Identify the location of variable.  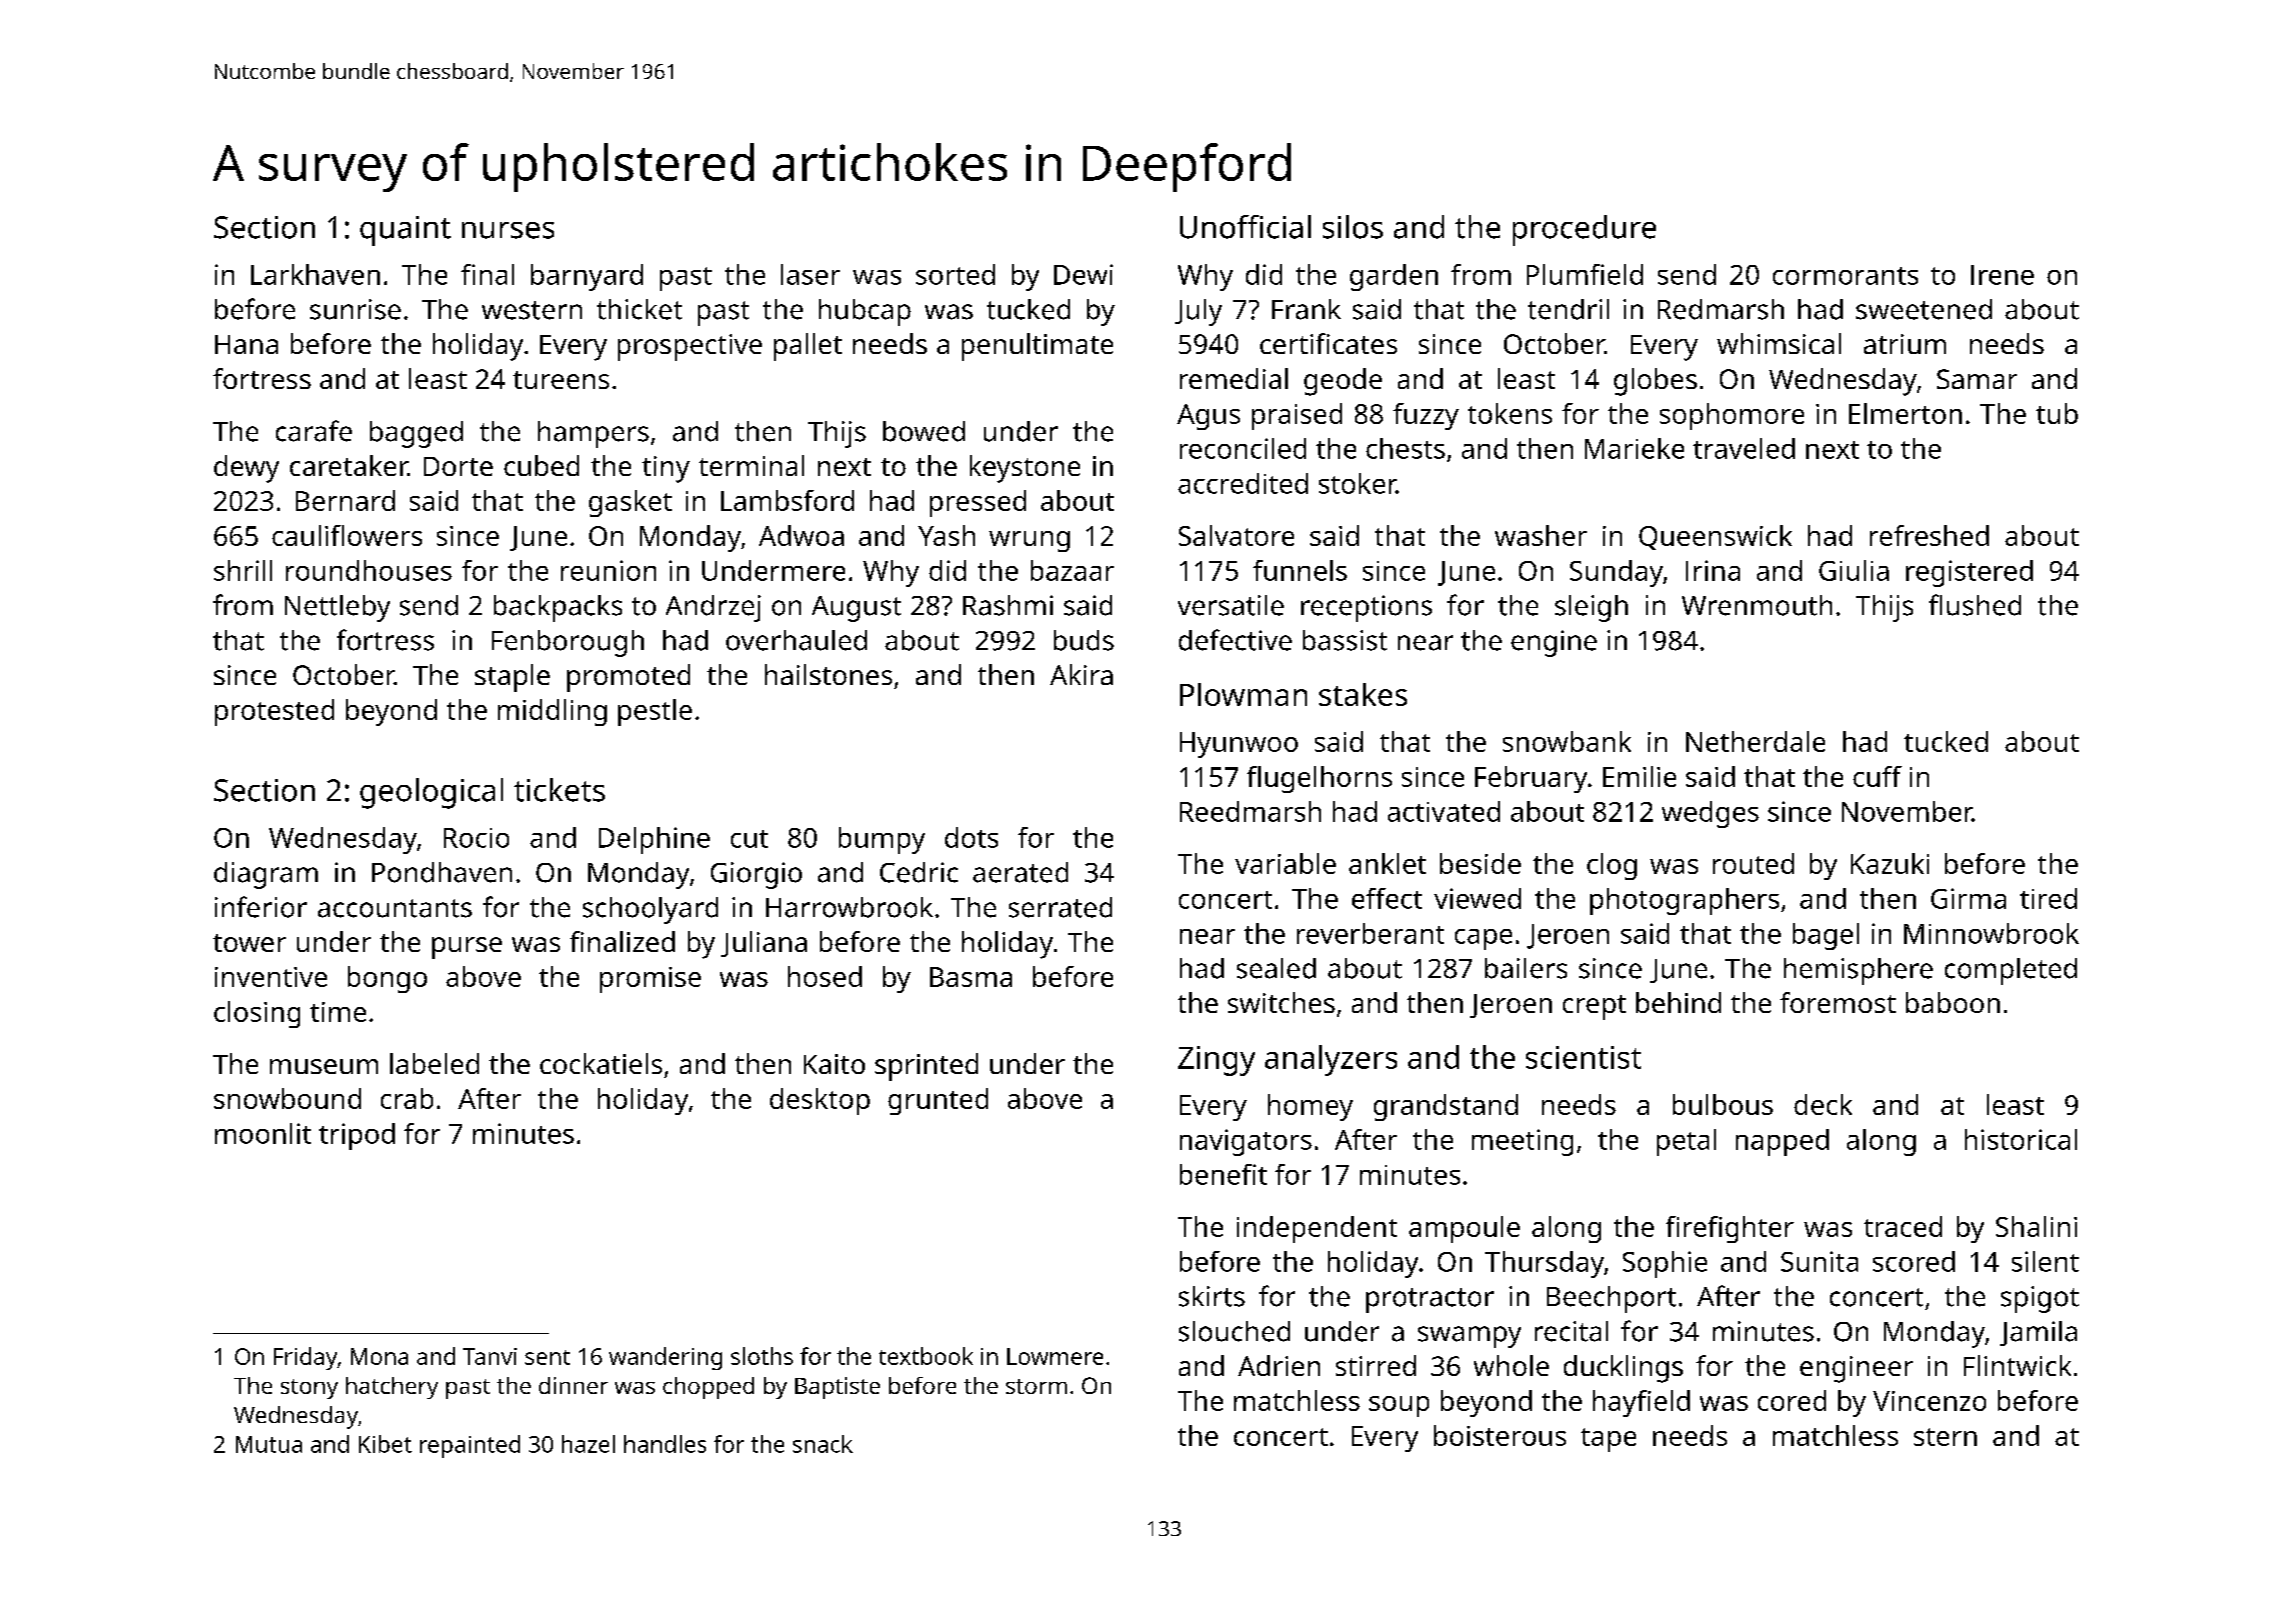
(1285, 863).
